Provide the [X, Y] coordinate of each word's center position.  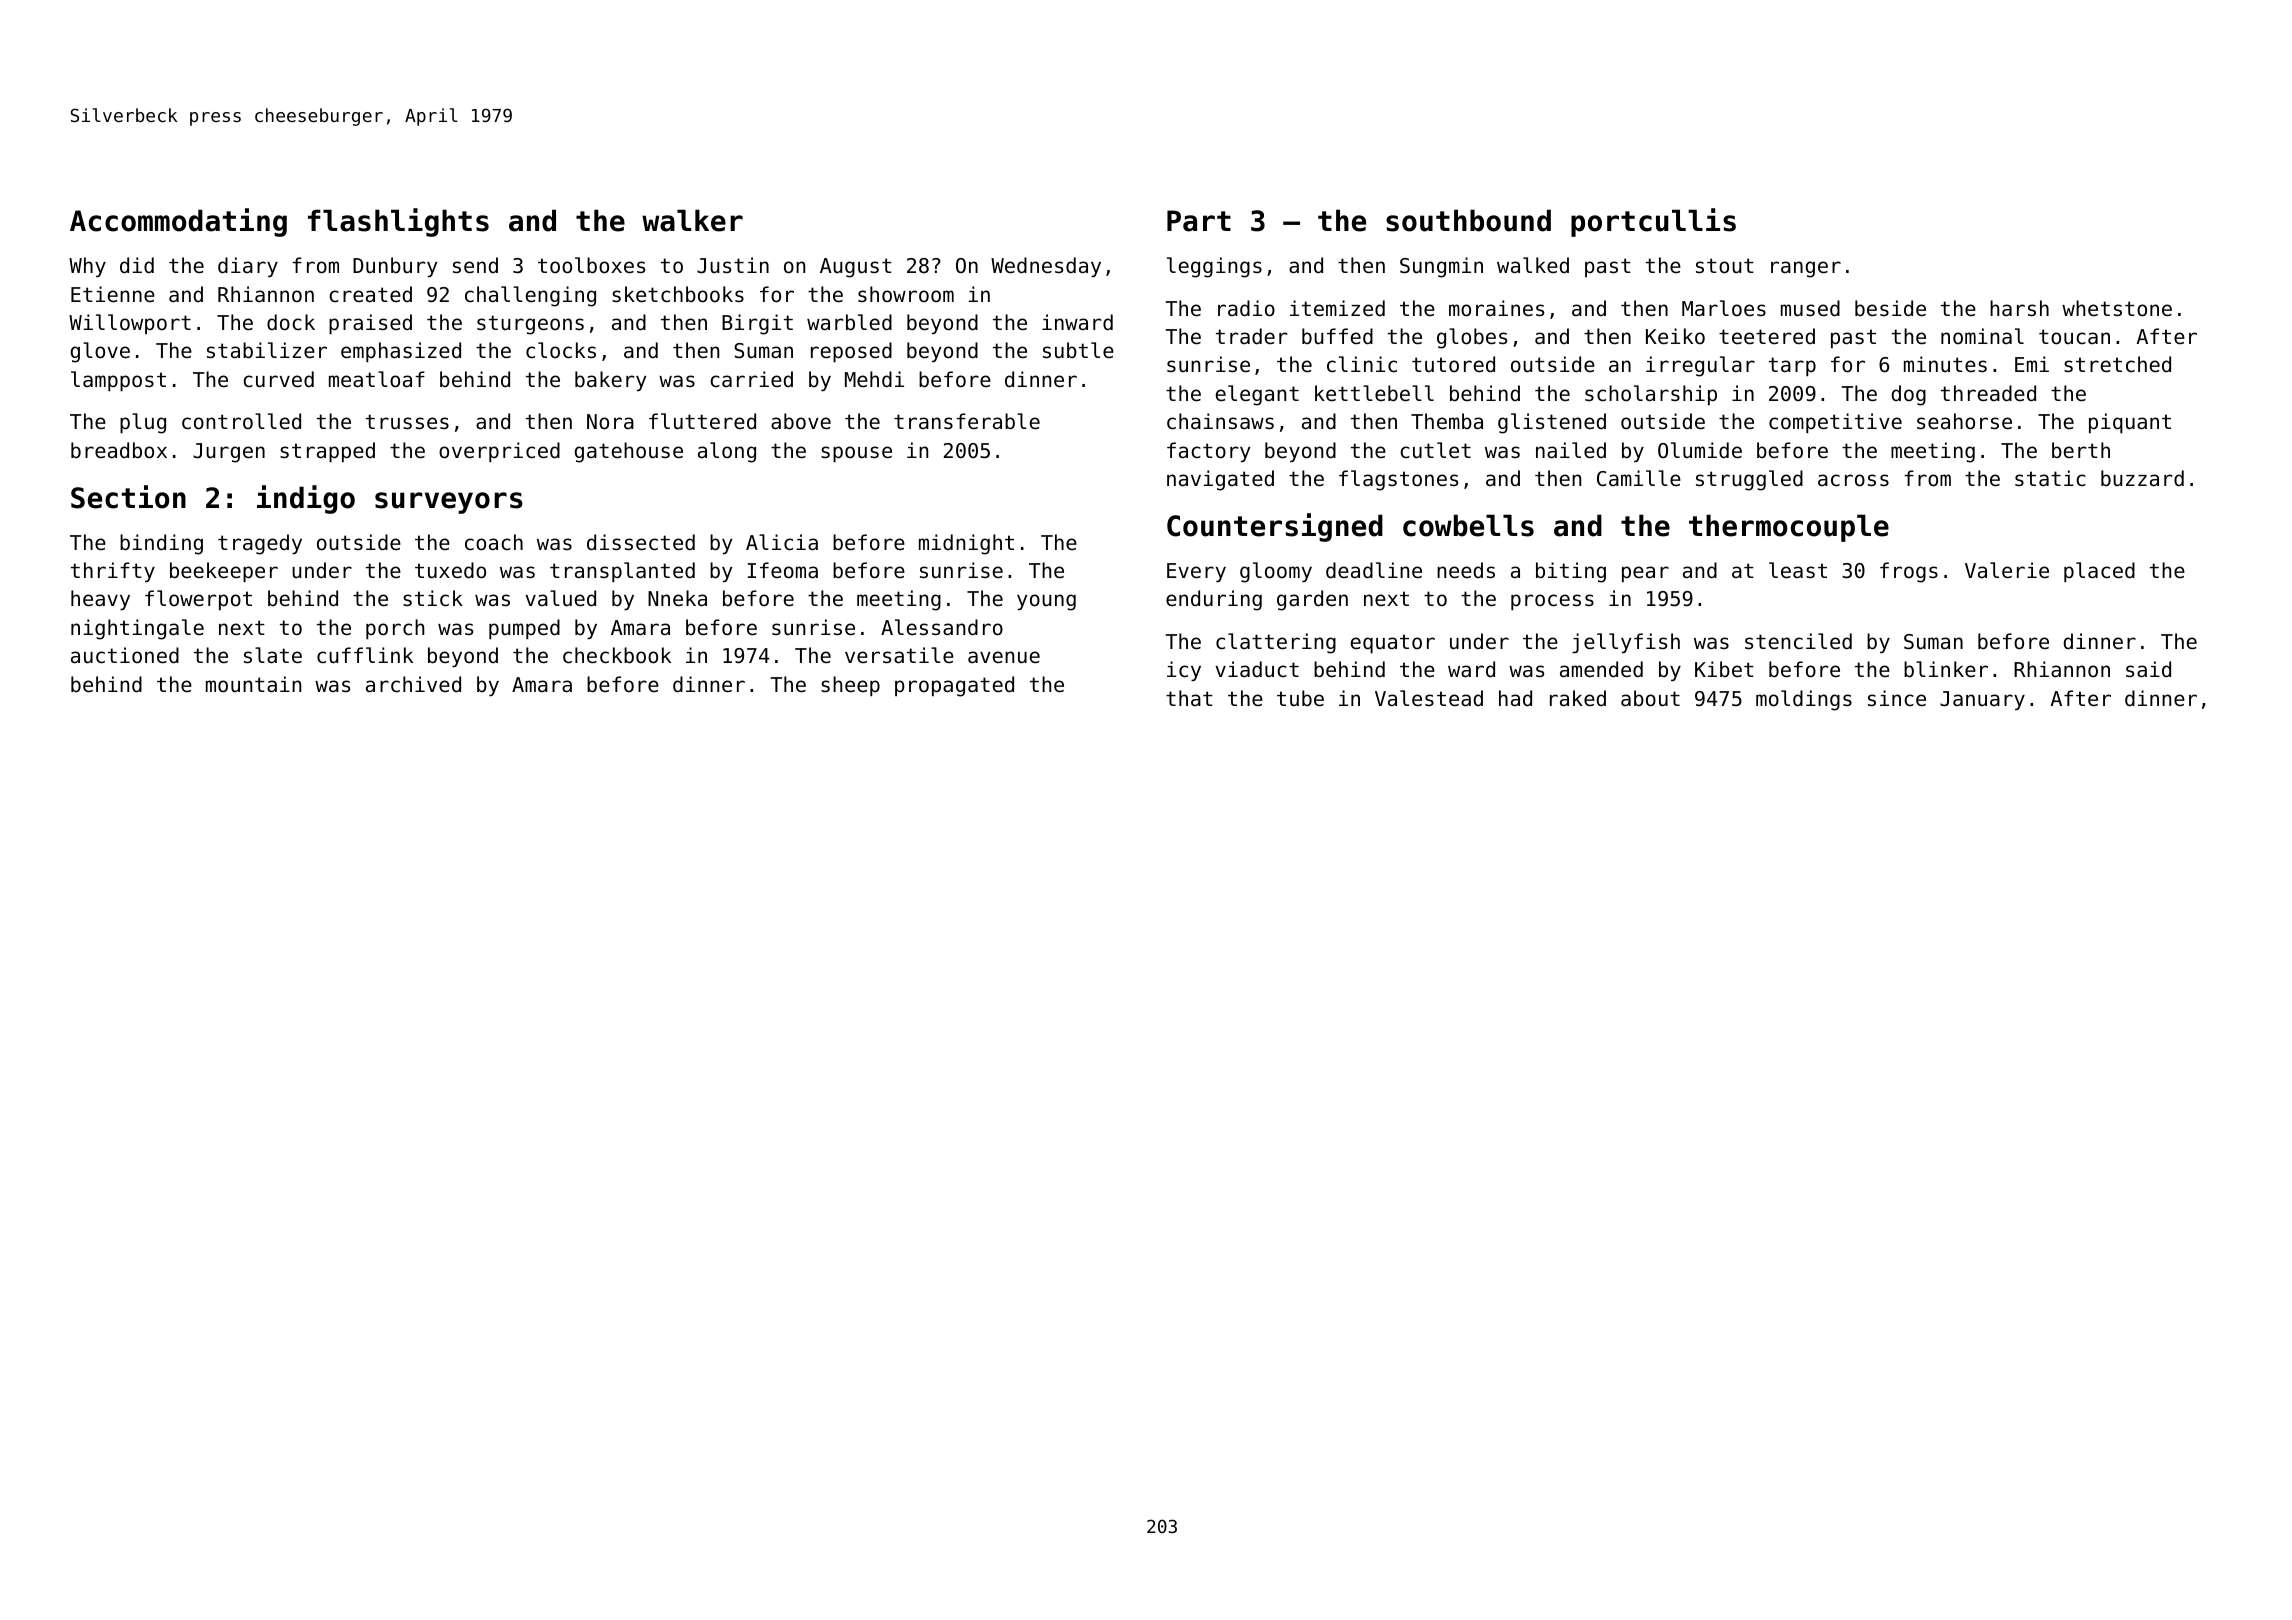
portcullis [1653, 222]
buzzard [2142, 478]
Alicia [782, 542]
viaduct [1257, 669]
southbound [1468, 220]
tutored [1453, 364]
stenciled [1798, 641]
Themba [1447, 421]
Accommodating [178, 222]
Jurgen [229, 453]
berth [2081, 450]
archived [413, 684]
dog [1908, 395]
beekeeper [224, 572]
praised [370, 324]
